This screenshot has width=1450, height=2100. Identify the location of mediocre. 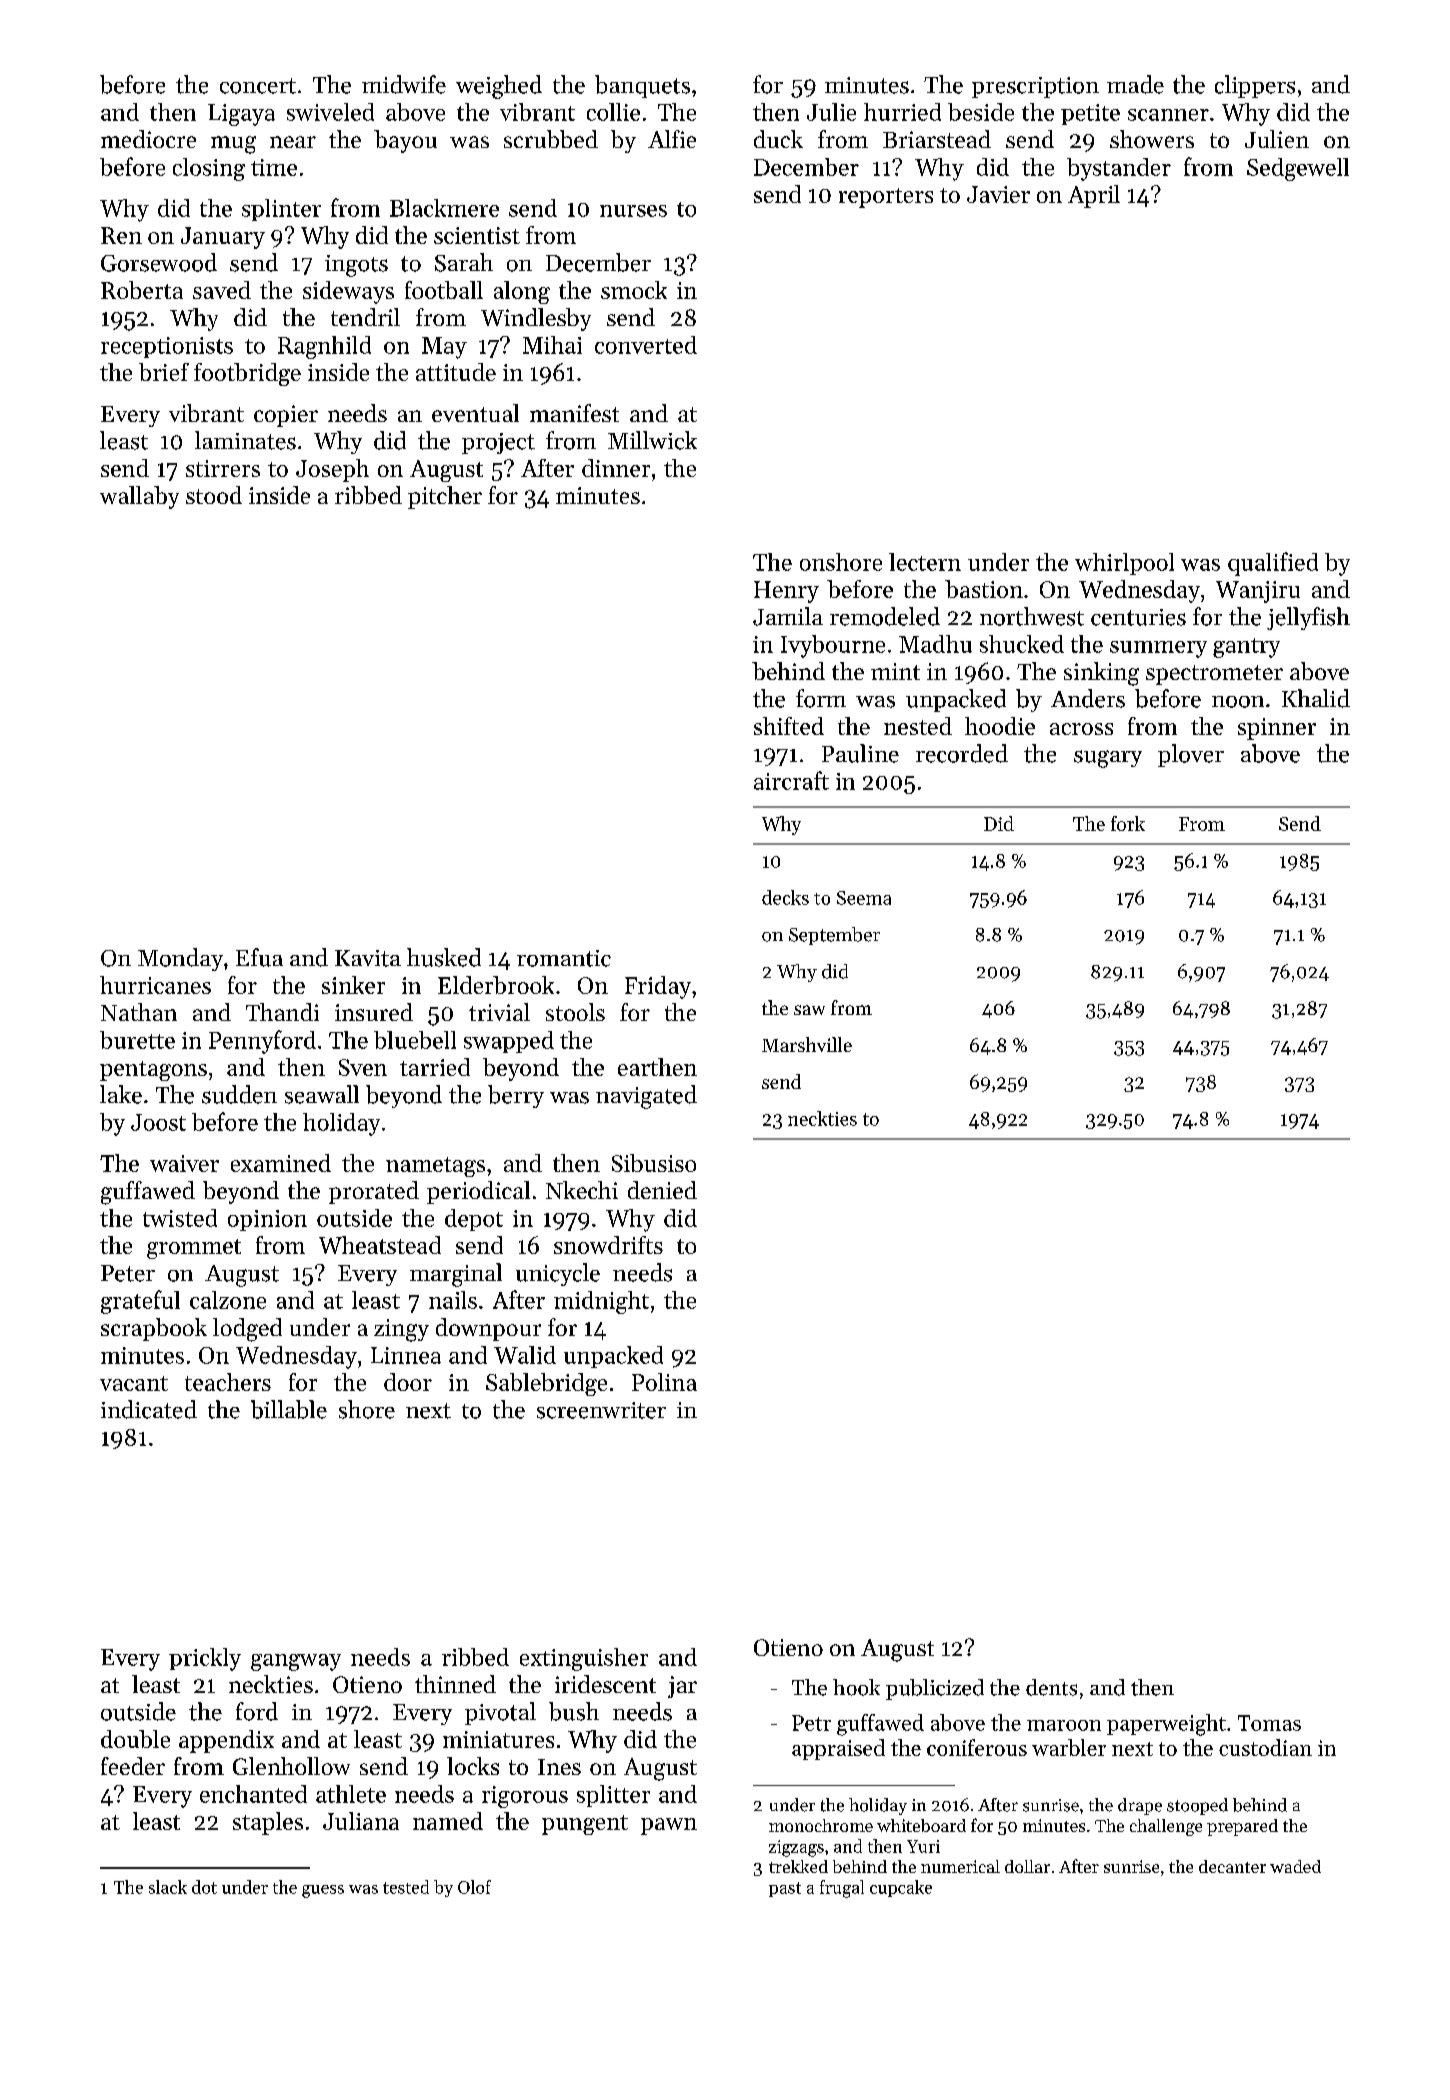
(148, 139).
